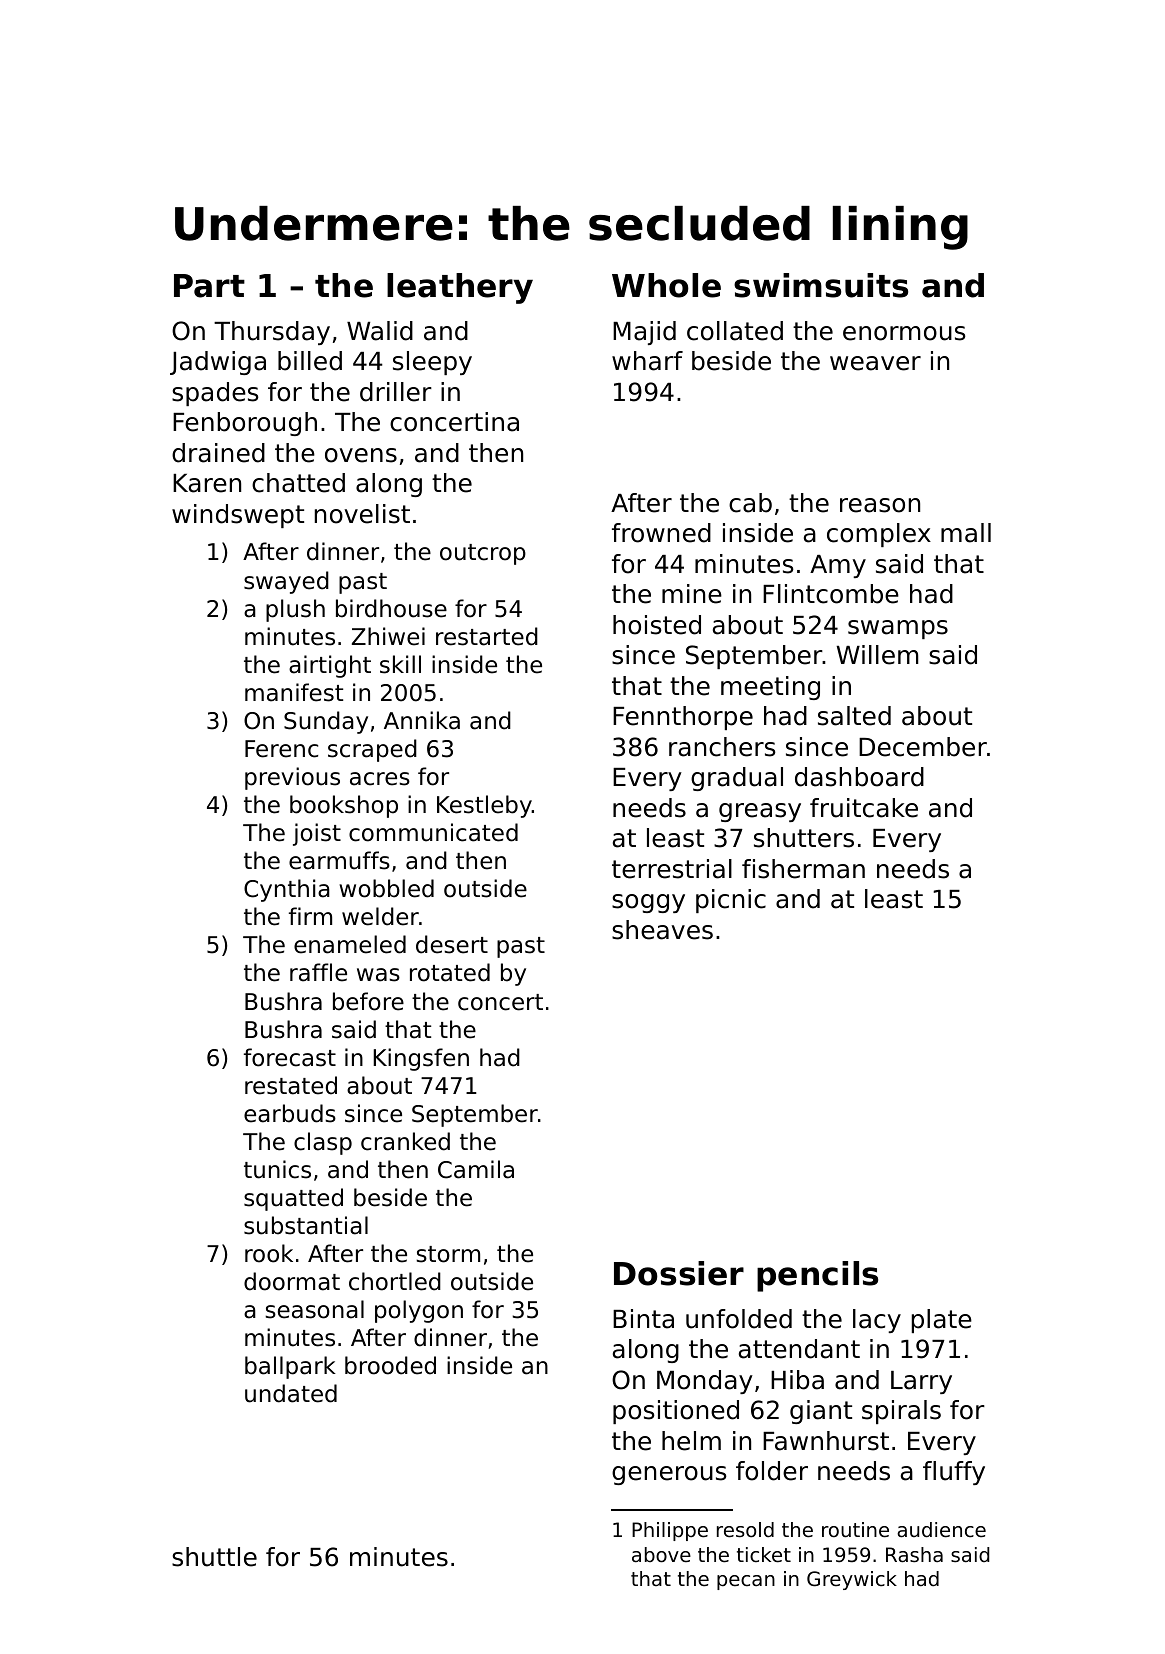  I want to click on above, so click(661, 1555).
